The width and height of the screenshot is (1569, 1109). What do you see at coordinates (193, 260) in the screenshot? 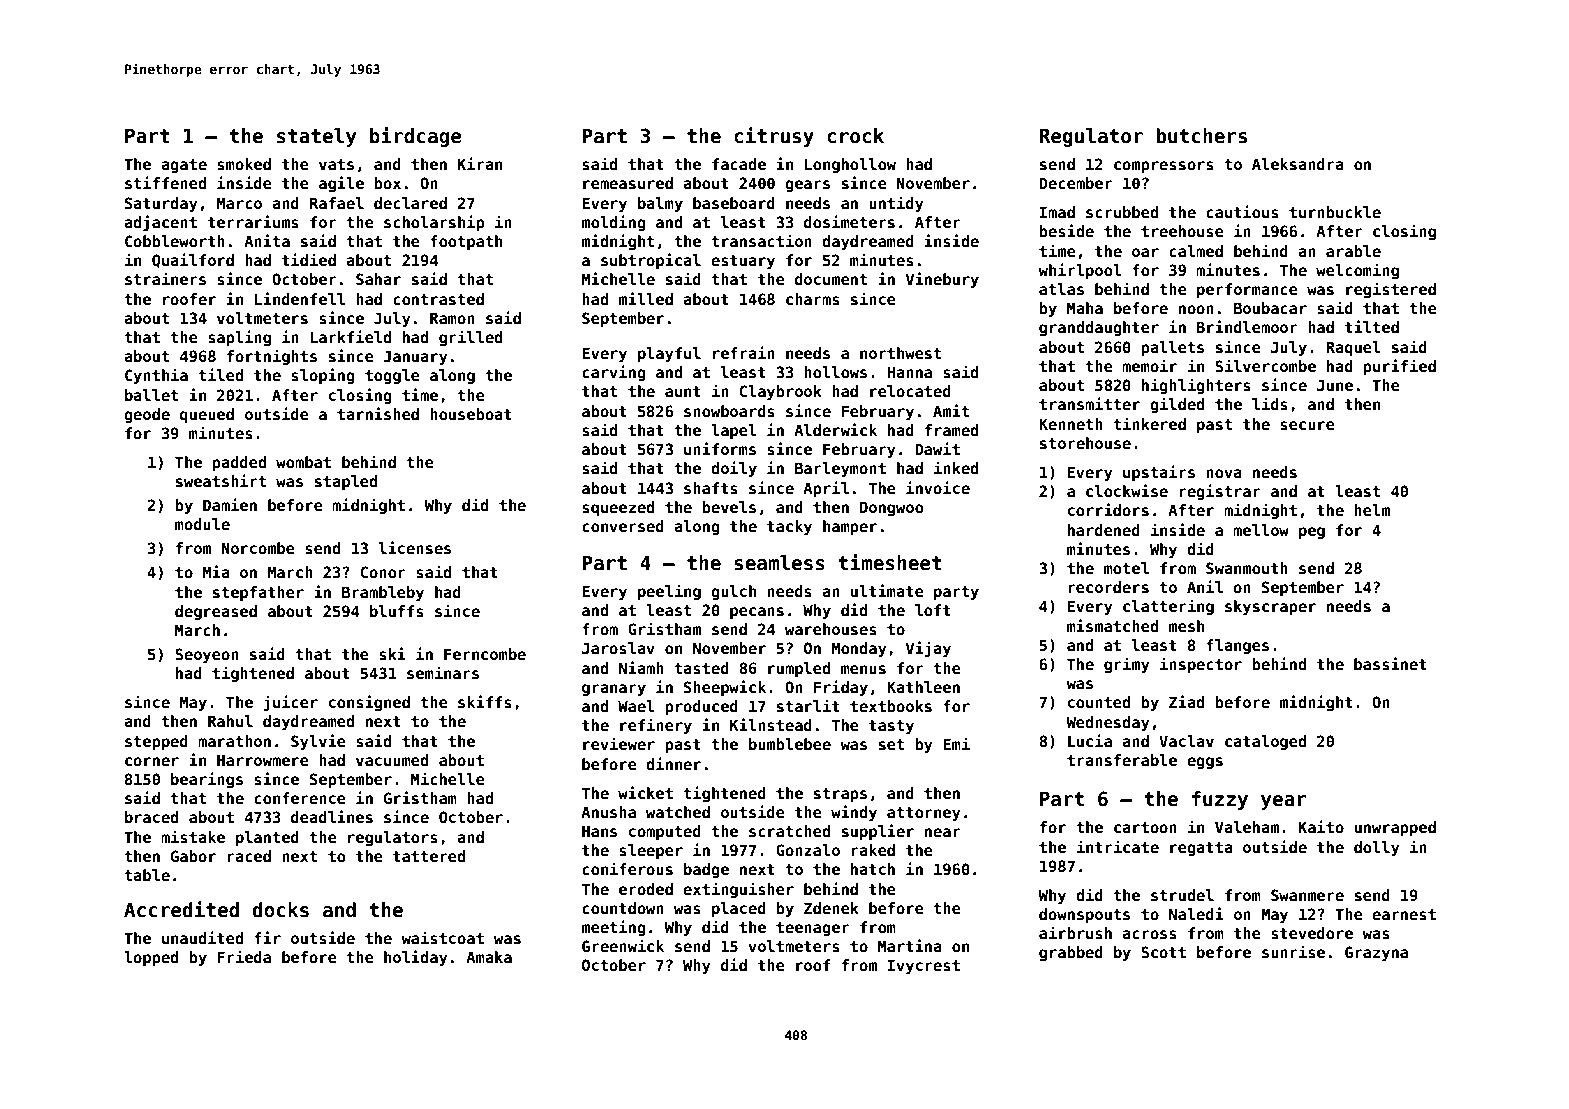
I see `Quailford` at bounding box center [193, 260].
